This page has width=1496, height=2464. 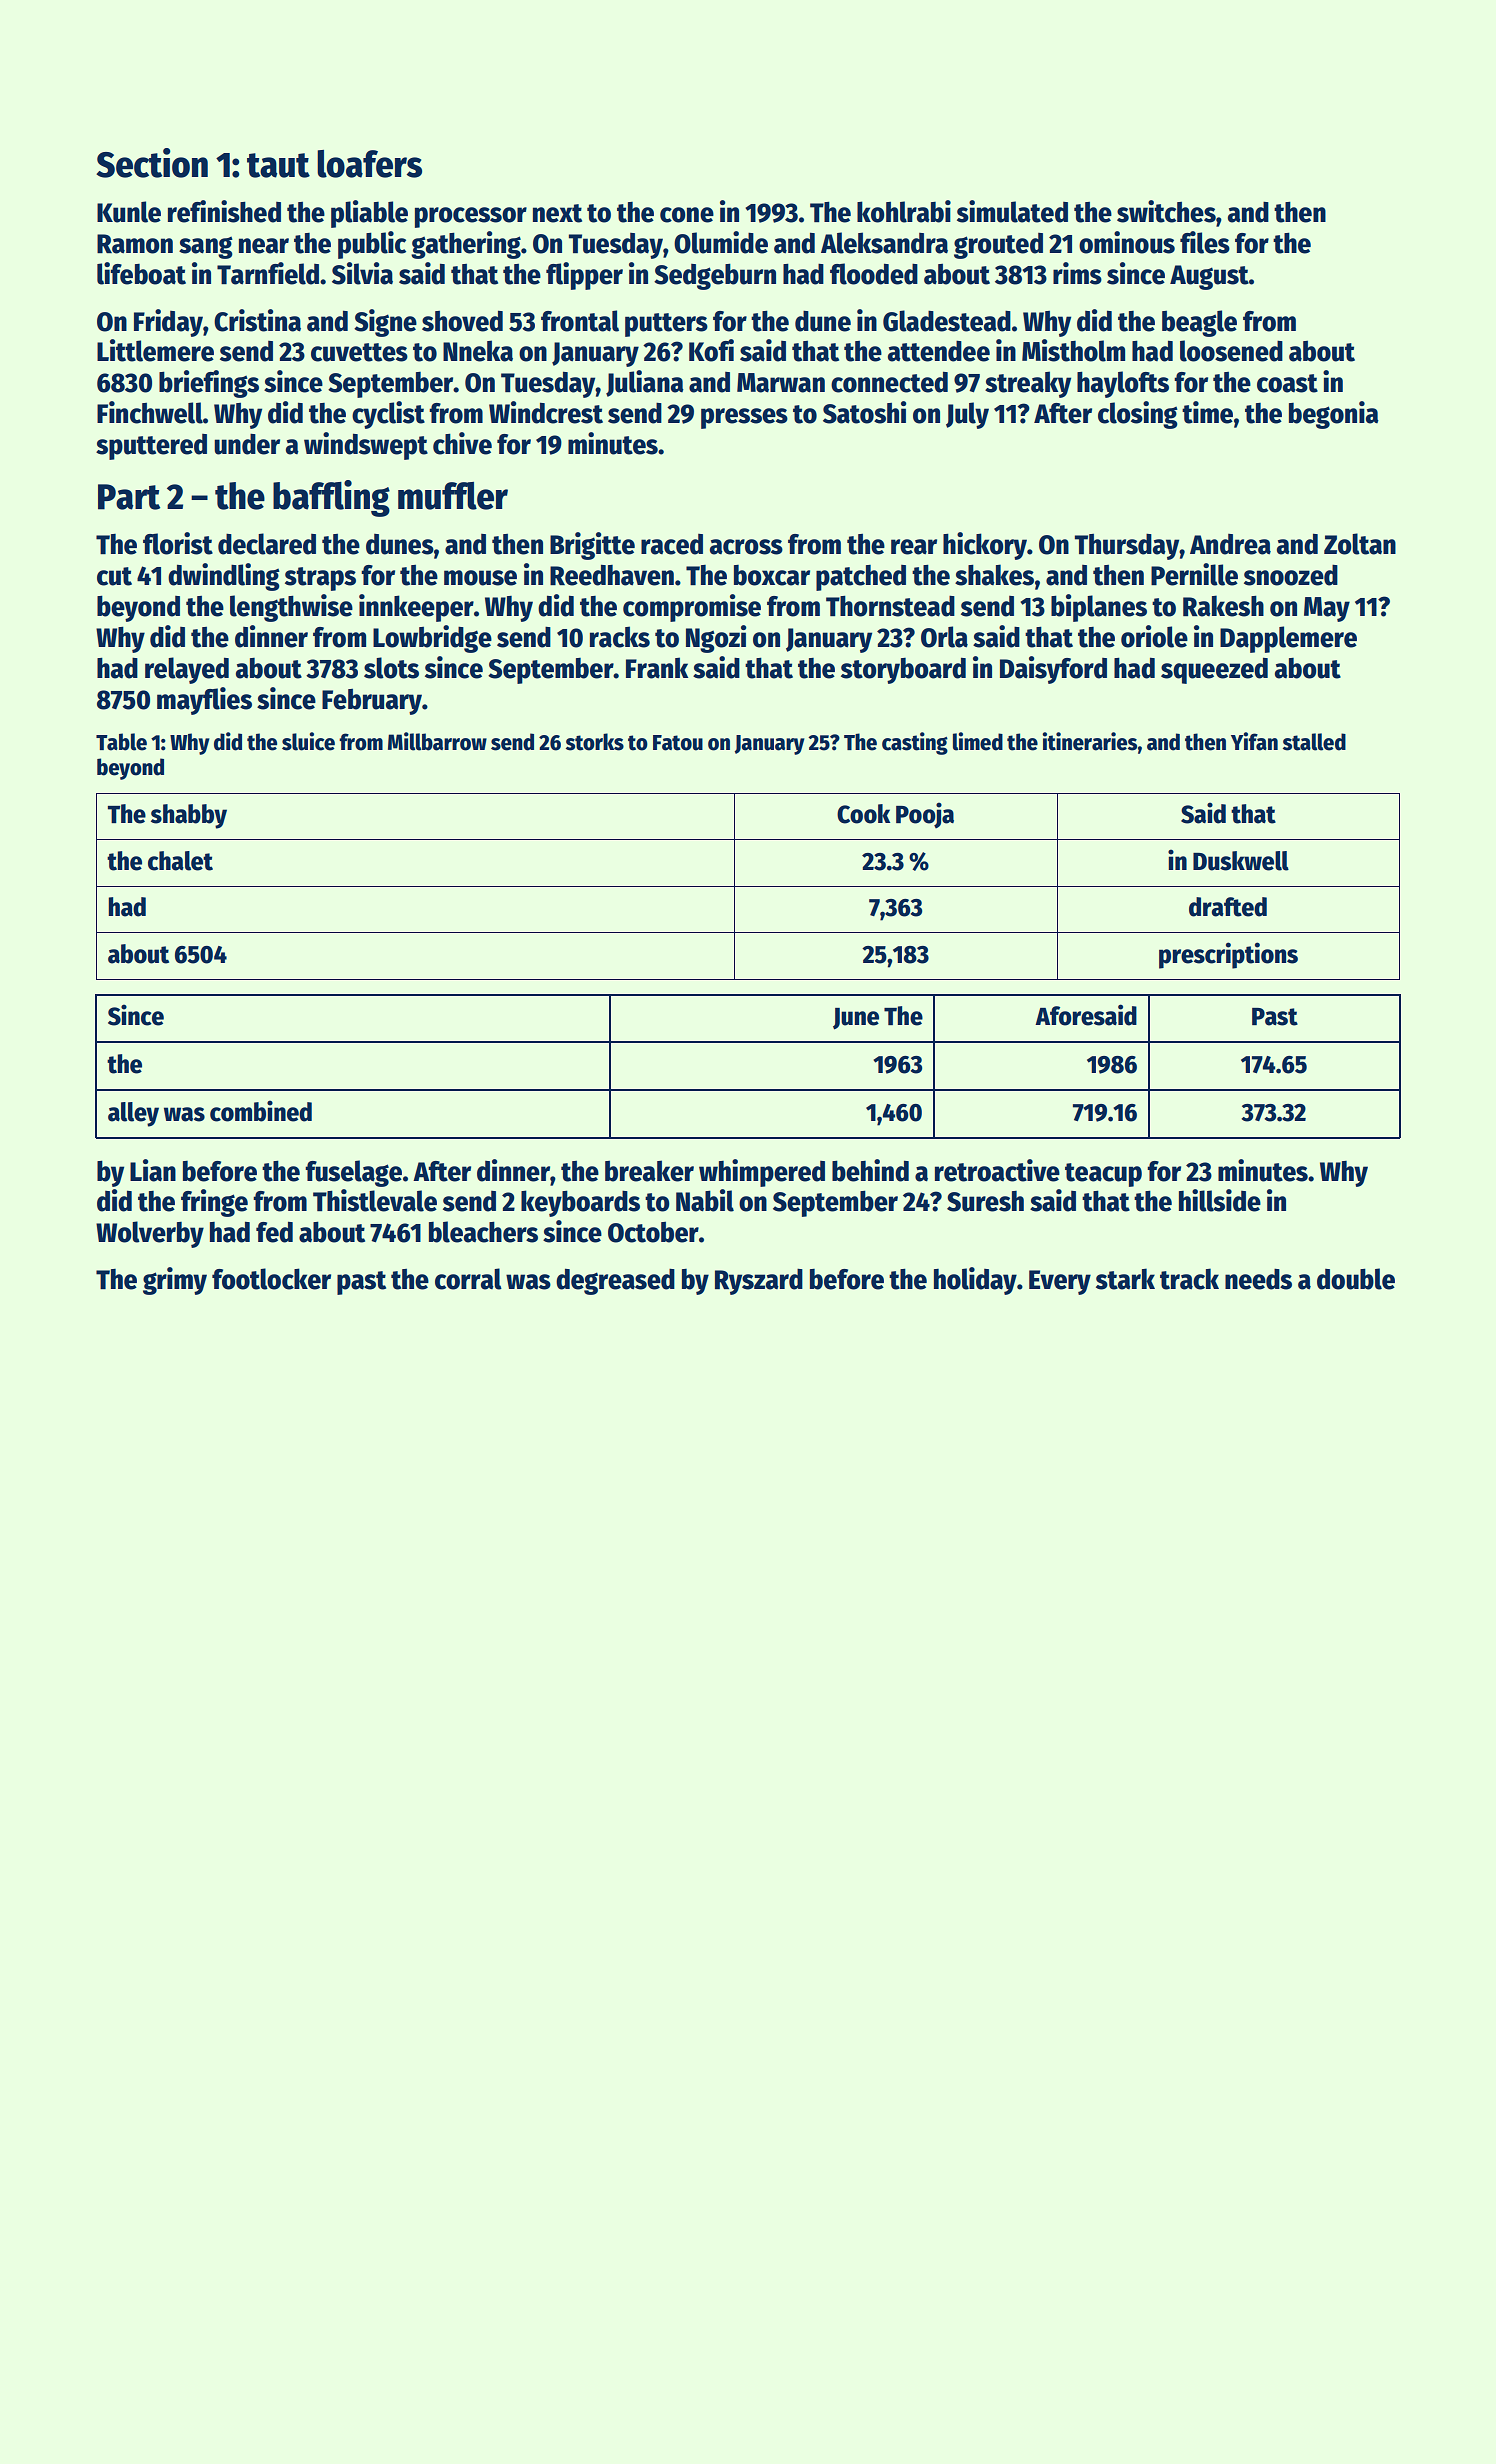 I want to click on Cook, so click(x=863, y=814).
